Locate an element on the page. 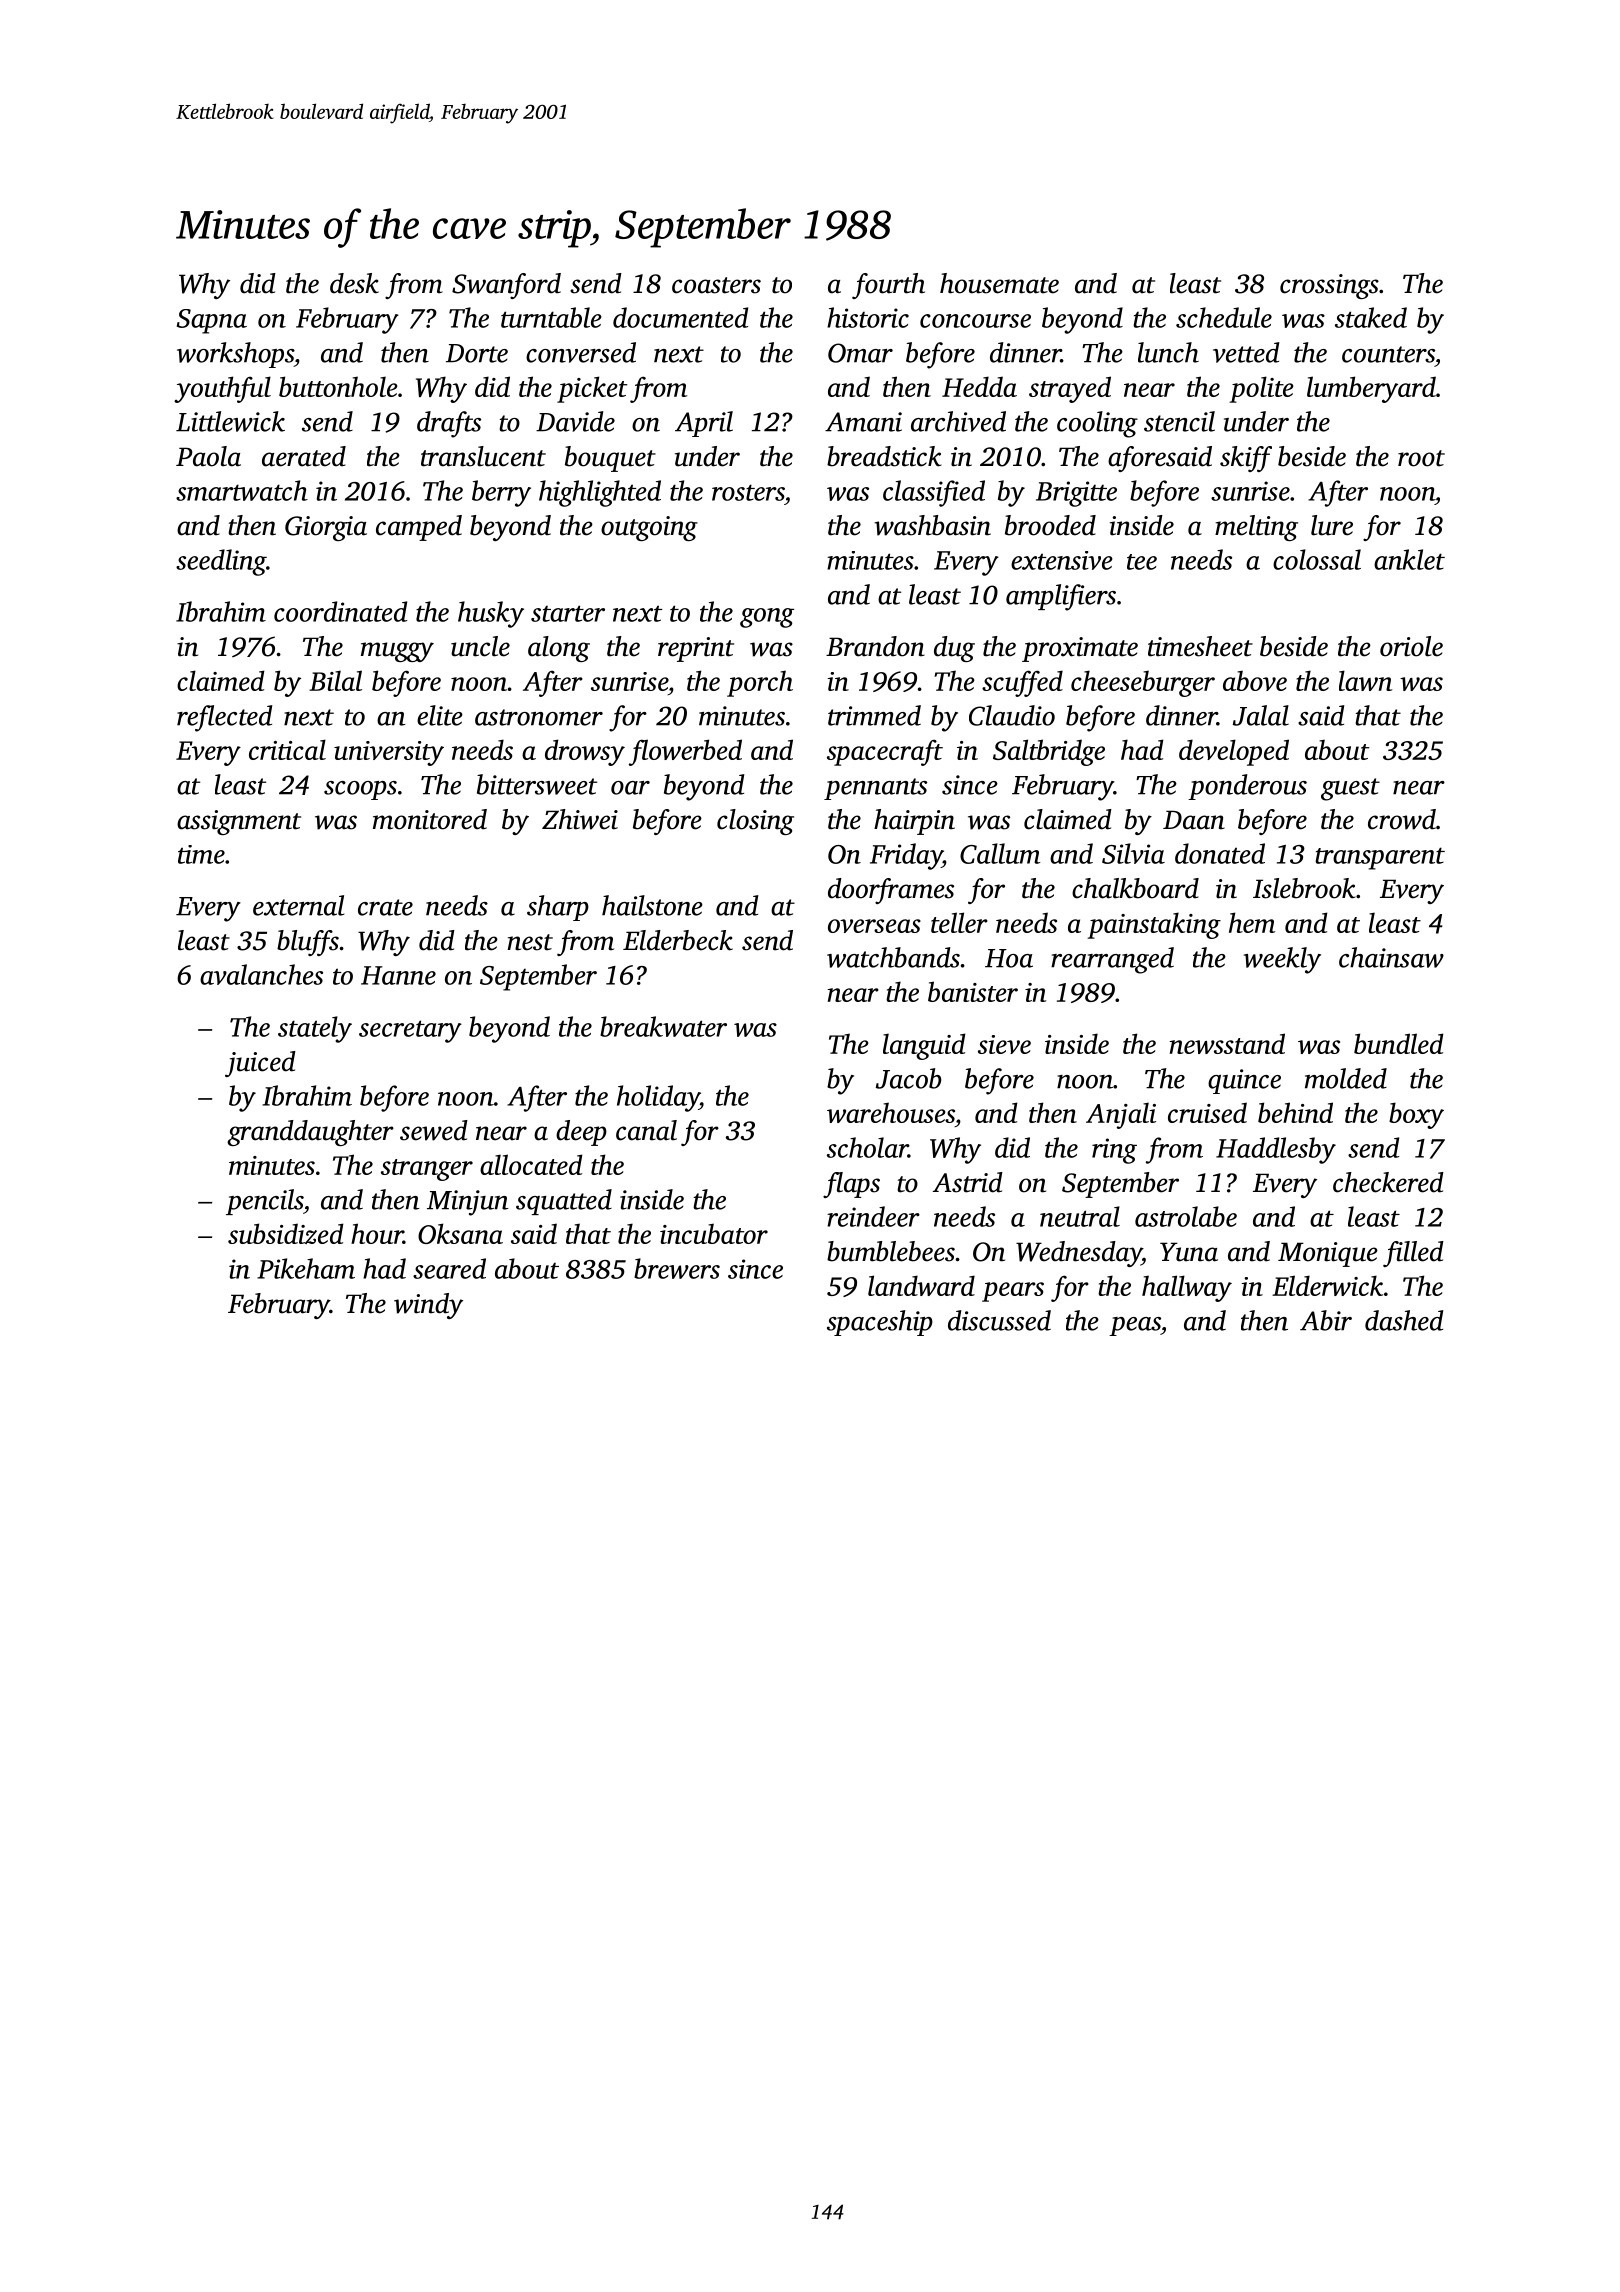 The height and width of the page is (2292, 1620). sewed is located at coordinates (434, 1130).
